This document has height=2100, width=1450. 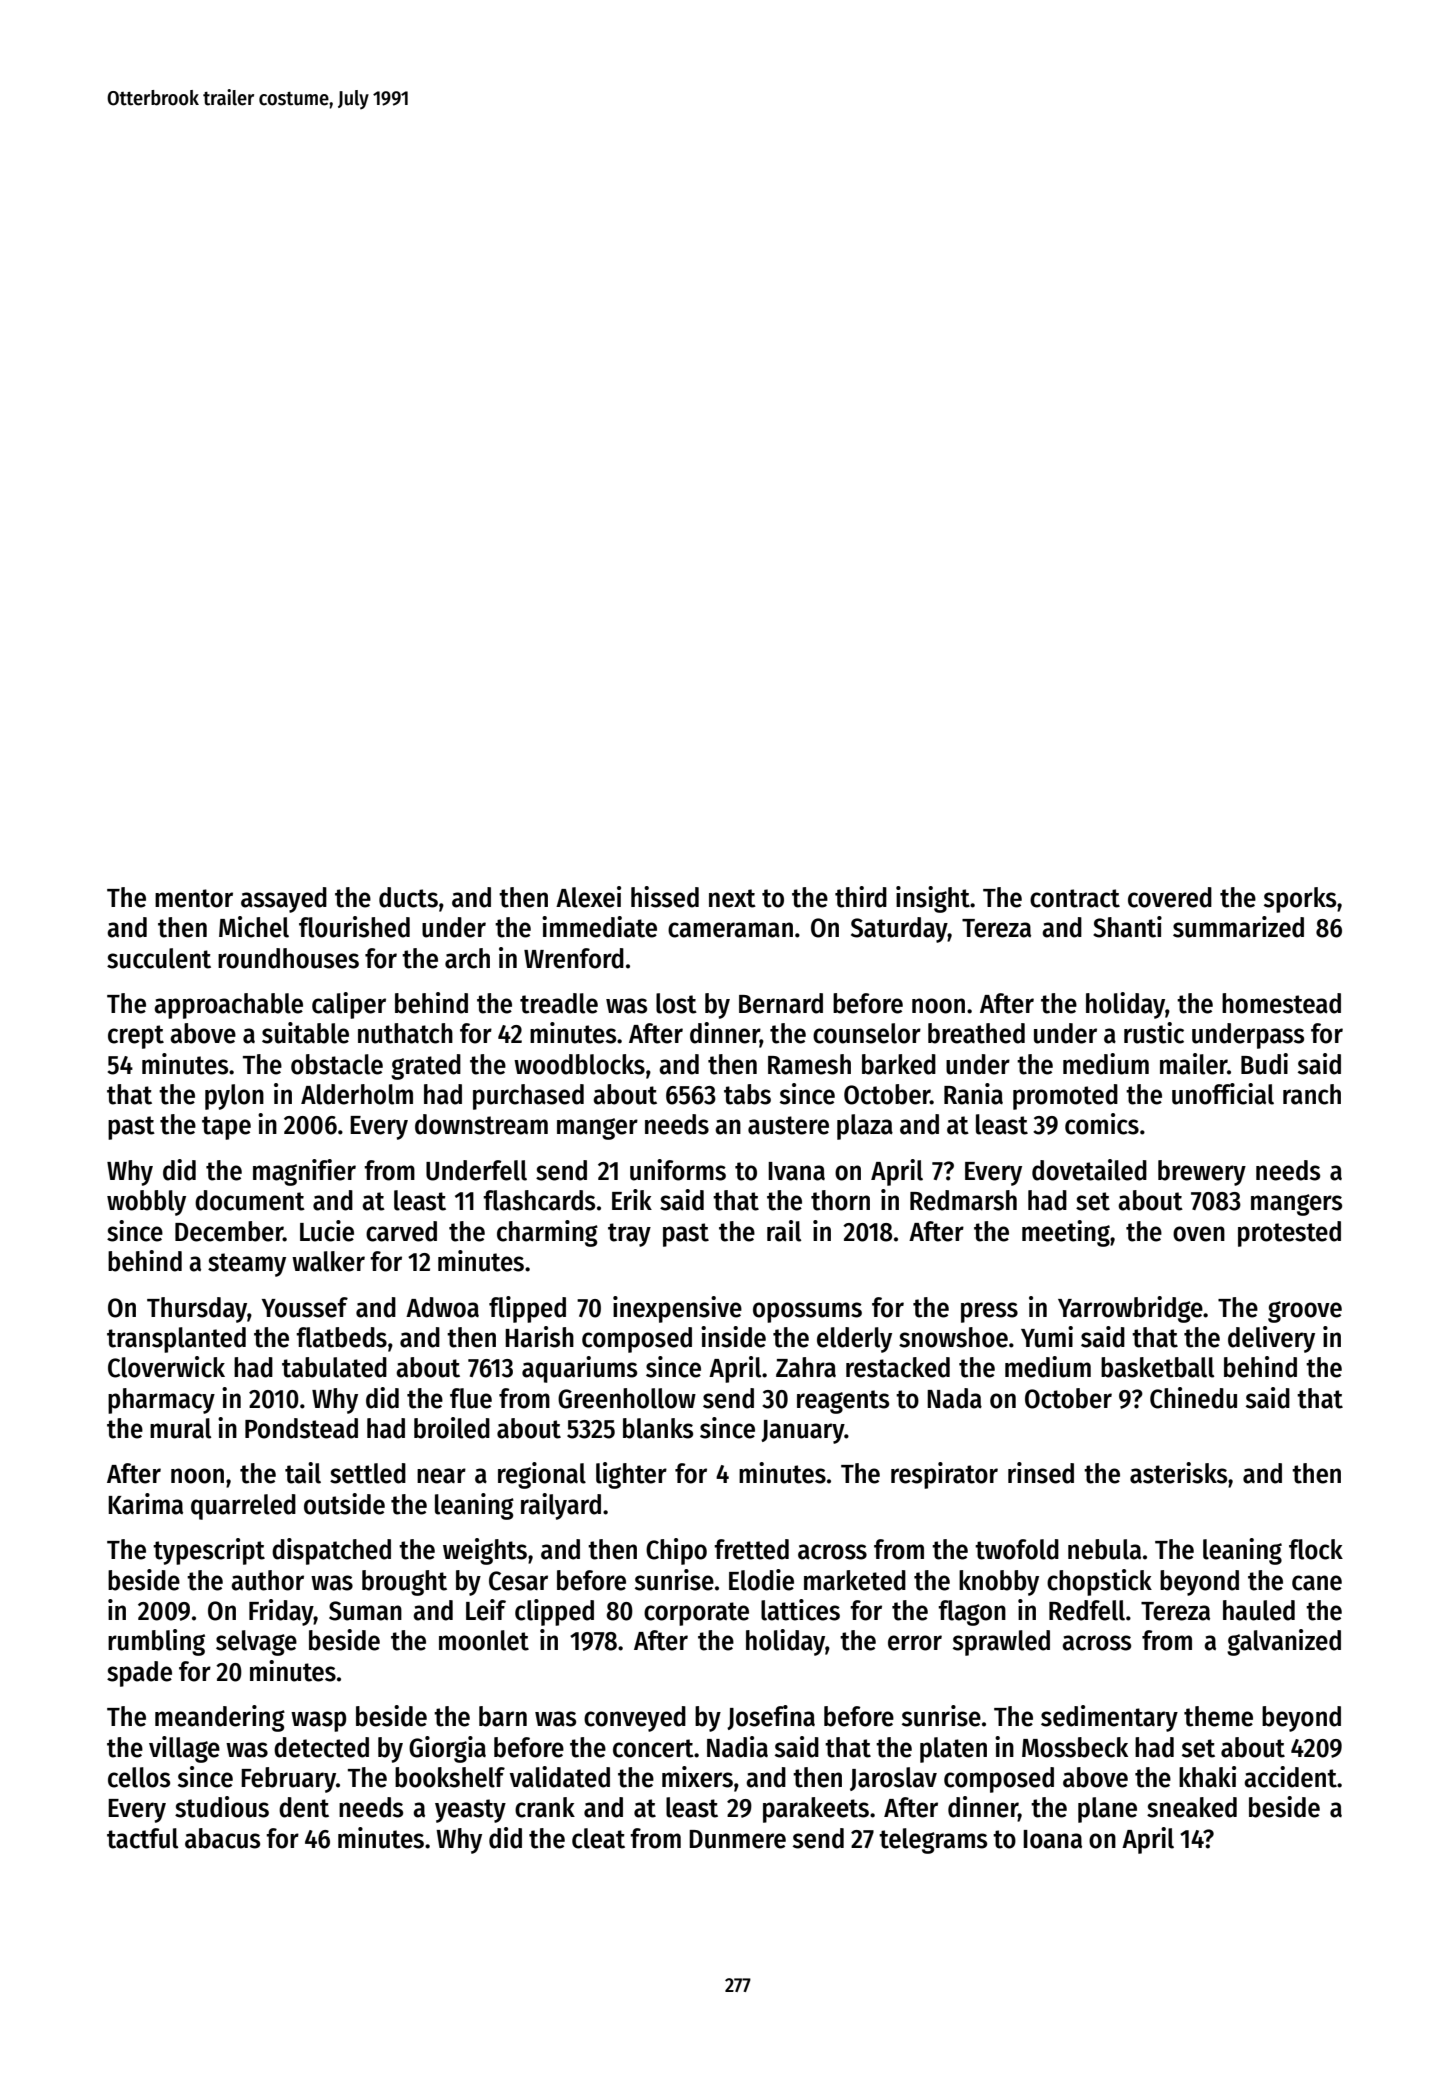 What do you see at coordinates (284, 900) in the document?
I see `assayed` at bounding box center [284, 900].
